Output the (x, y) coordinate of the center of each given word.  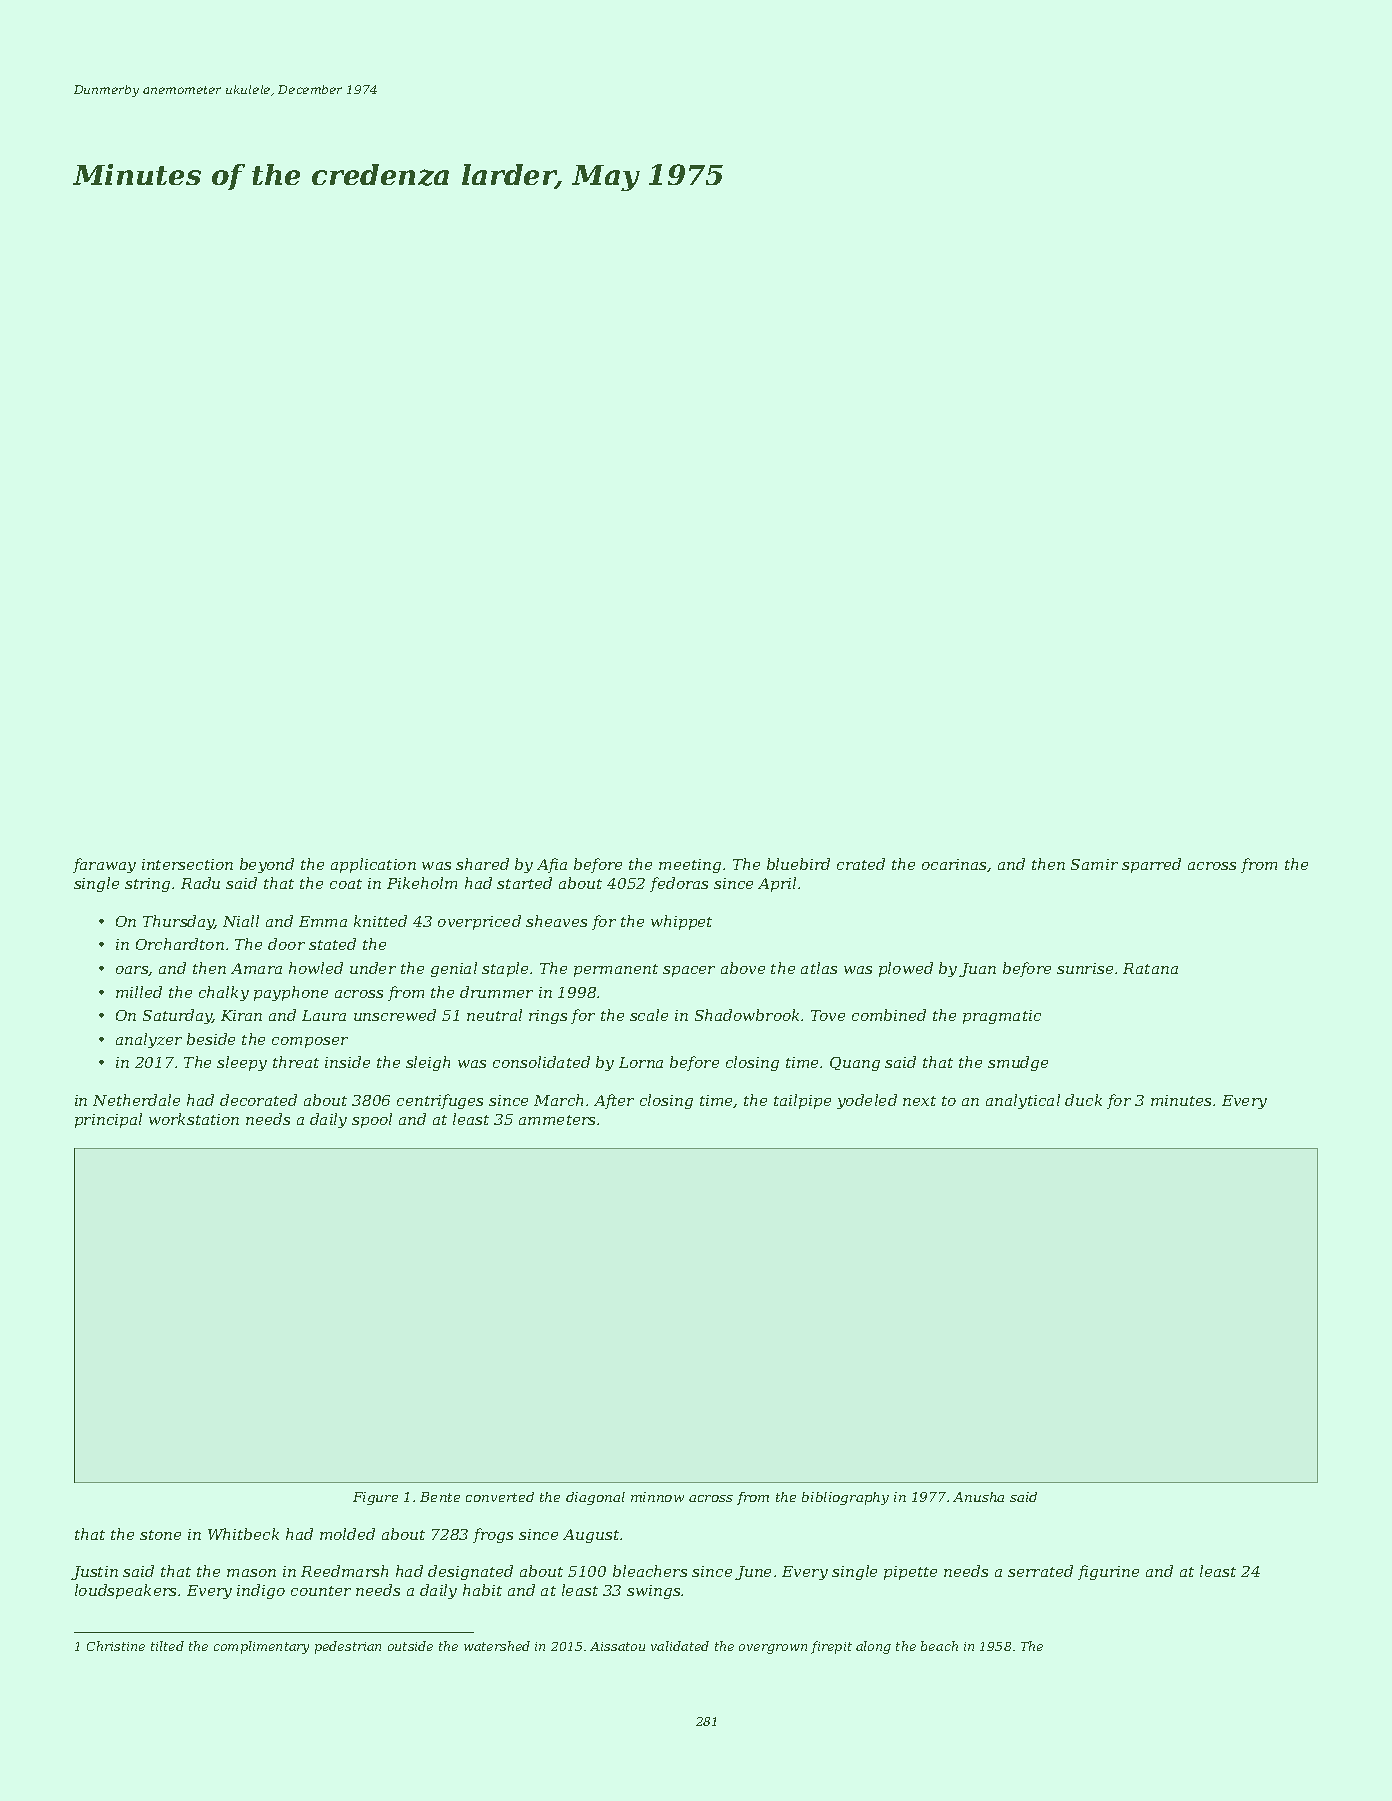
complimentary (261, 1647)
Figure (375, 1498)
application (373, 865)
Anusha (978, 1497)
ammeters (557, 1120)
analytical (1023, 1101)
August (591, 1536)
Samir (1094, 864)
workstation (194, 1119)
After (614, 1101)
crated (861, 864)
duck (1083, 1100)
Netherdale (136, 1100)
